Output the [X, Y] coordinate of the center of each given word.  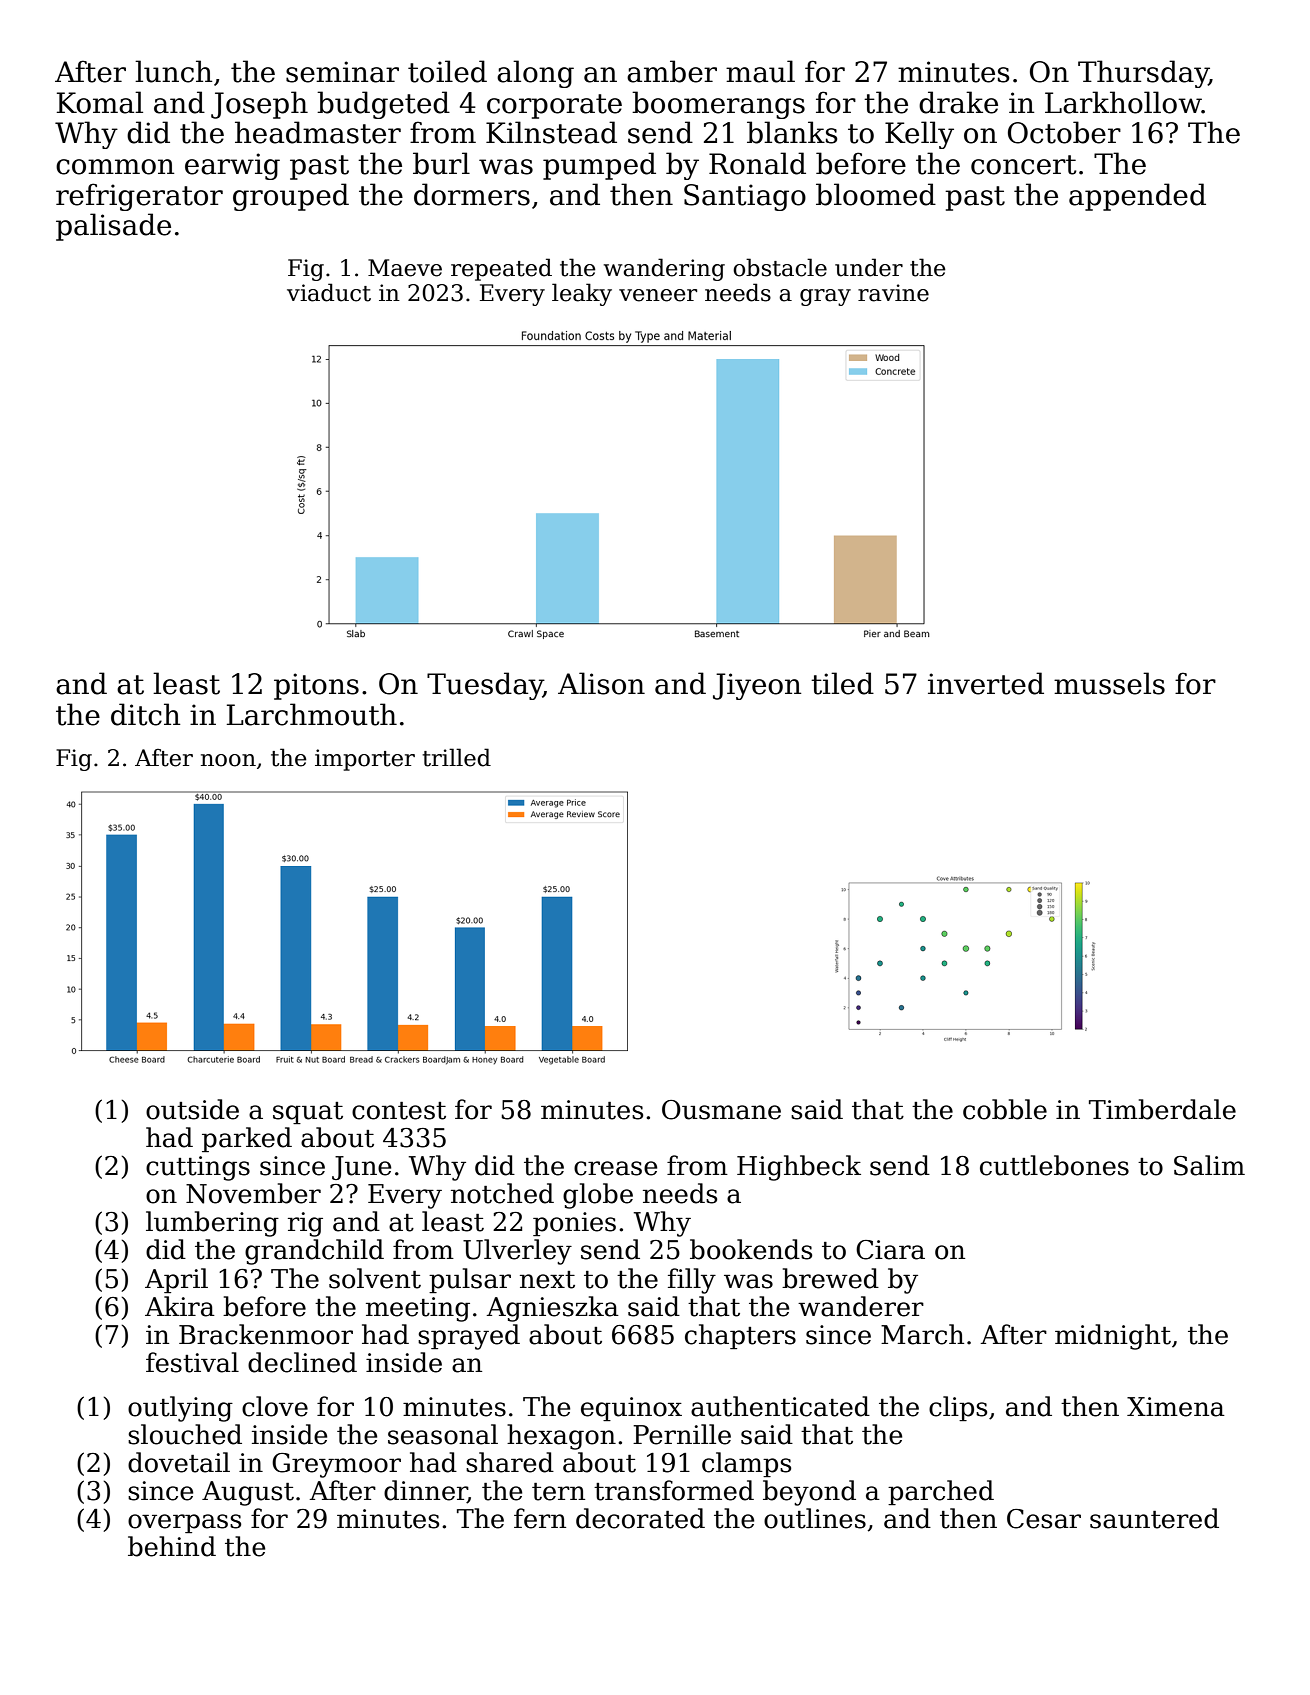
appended [1137, 197]
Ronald [757, 163]
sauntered [1154, 1518]
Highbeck [799, 1168]
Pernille [682, 1434]
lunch [173, 71]
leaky [582, 294]
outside [192, 1109]
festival [192, 1362]
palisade [113, 227]
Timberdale [1162, 1109]
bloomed [876, 194]
